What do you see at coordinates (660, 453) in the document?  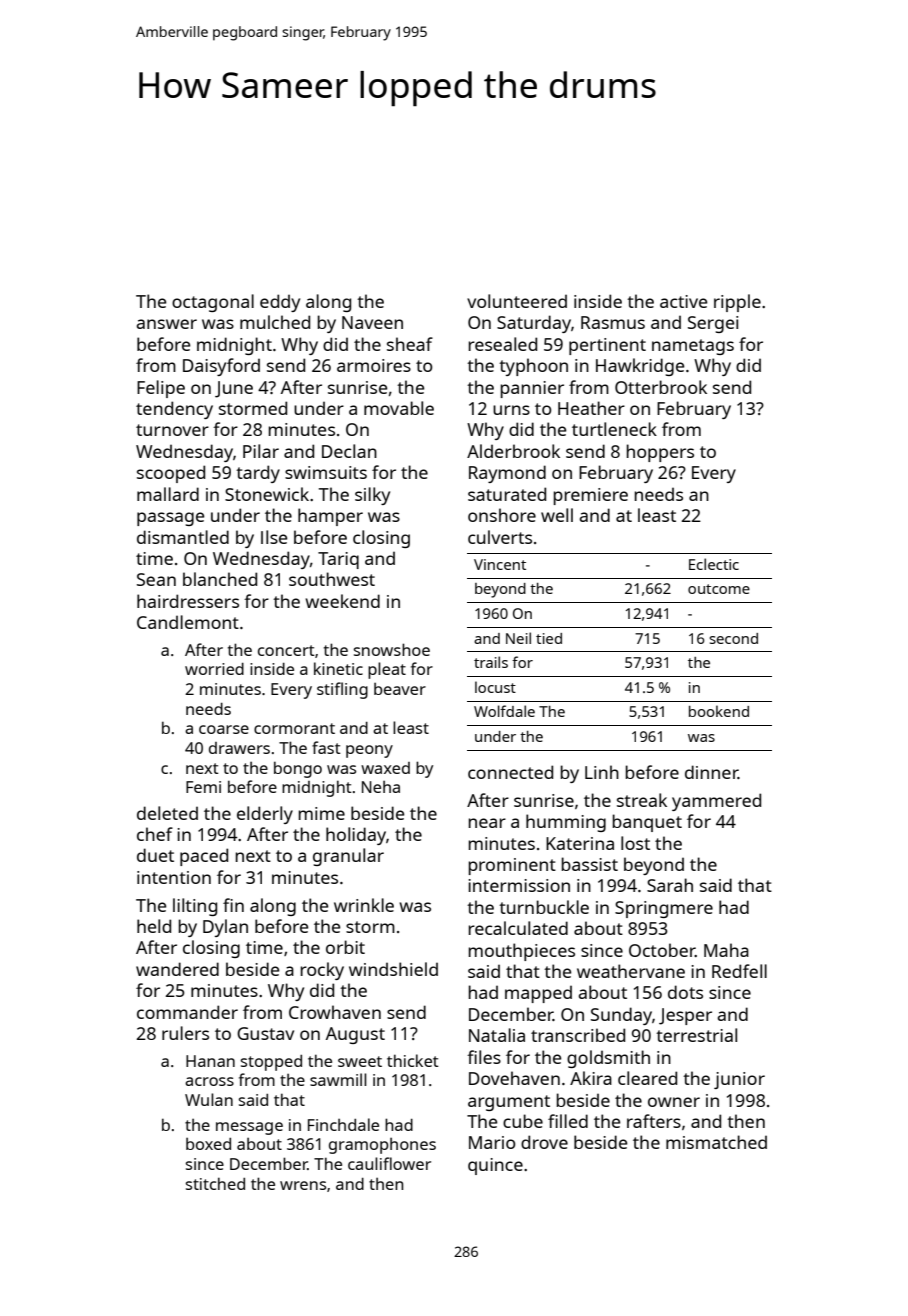 I see `hoppers` at bounding box center [660, 453].
